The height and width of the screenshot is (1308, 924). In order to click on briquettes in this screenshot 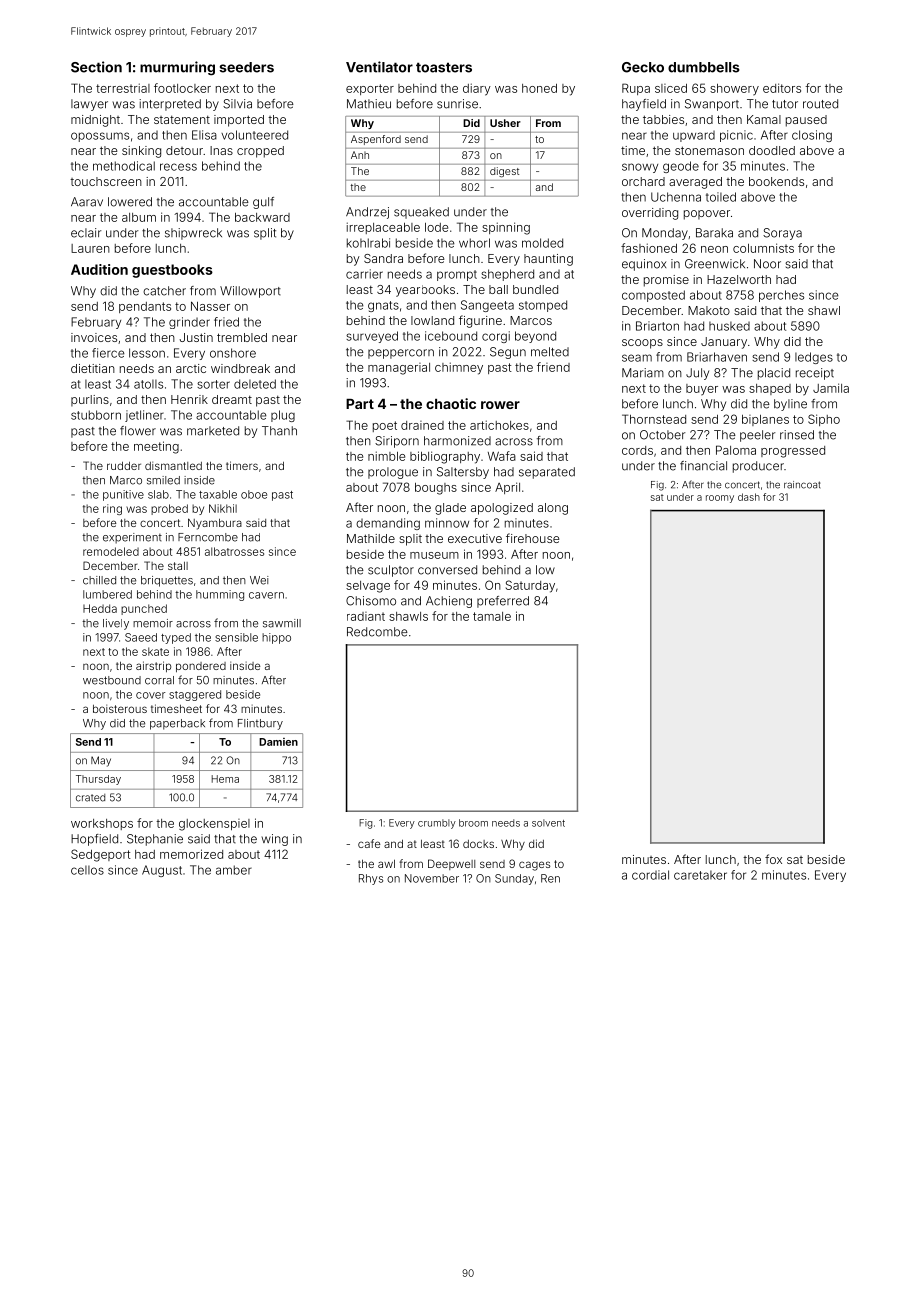, I will do `click(167, 581)`.
